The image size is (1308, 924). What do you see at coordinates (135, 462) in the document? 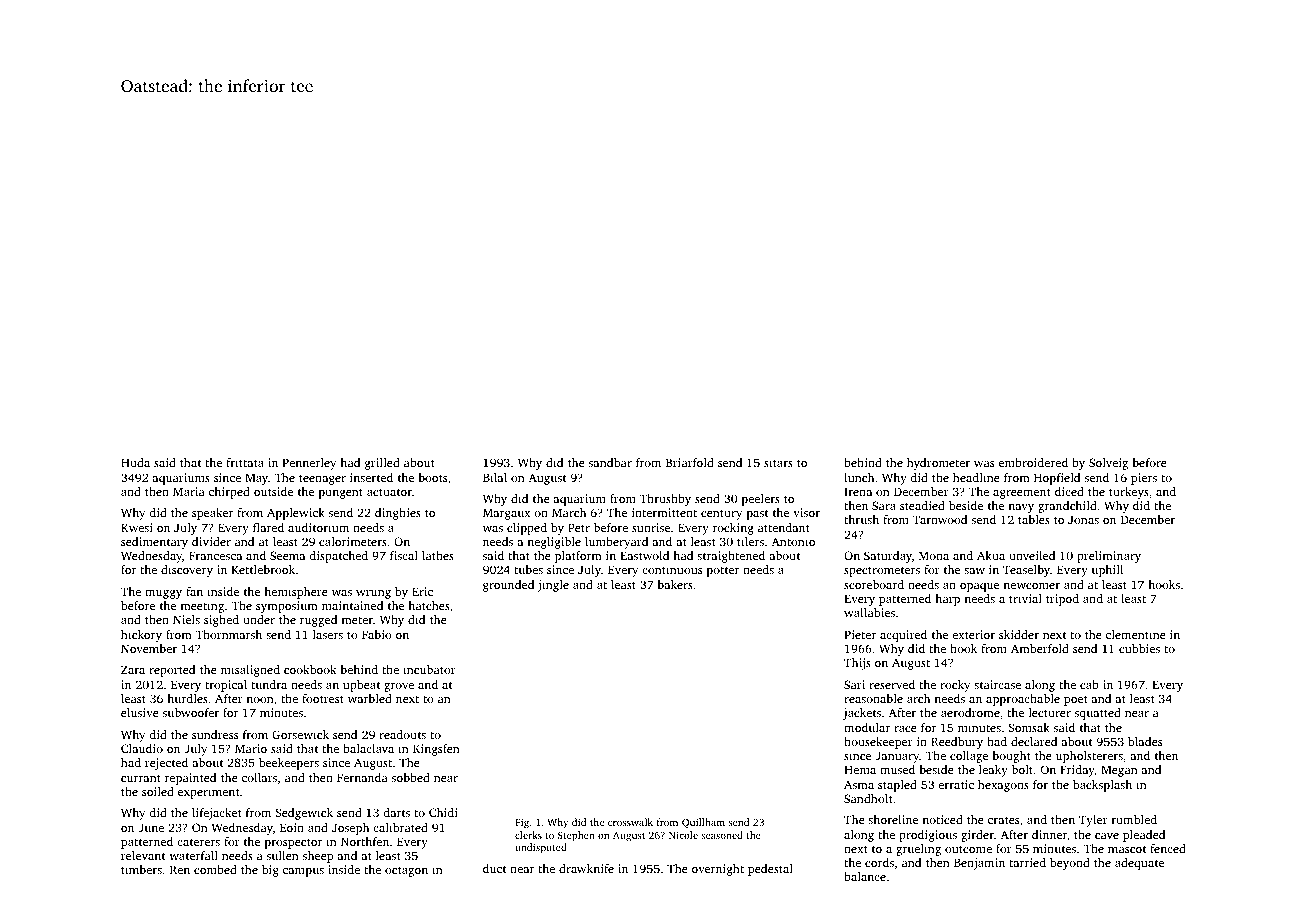
I see `Huda` at bounding box center [135, 462].
